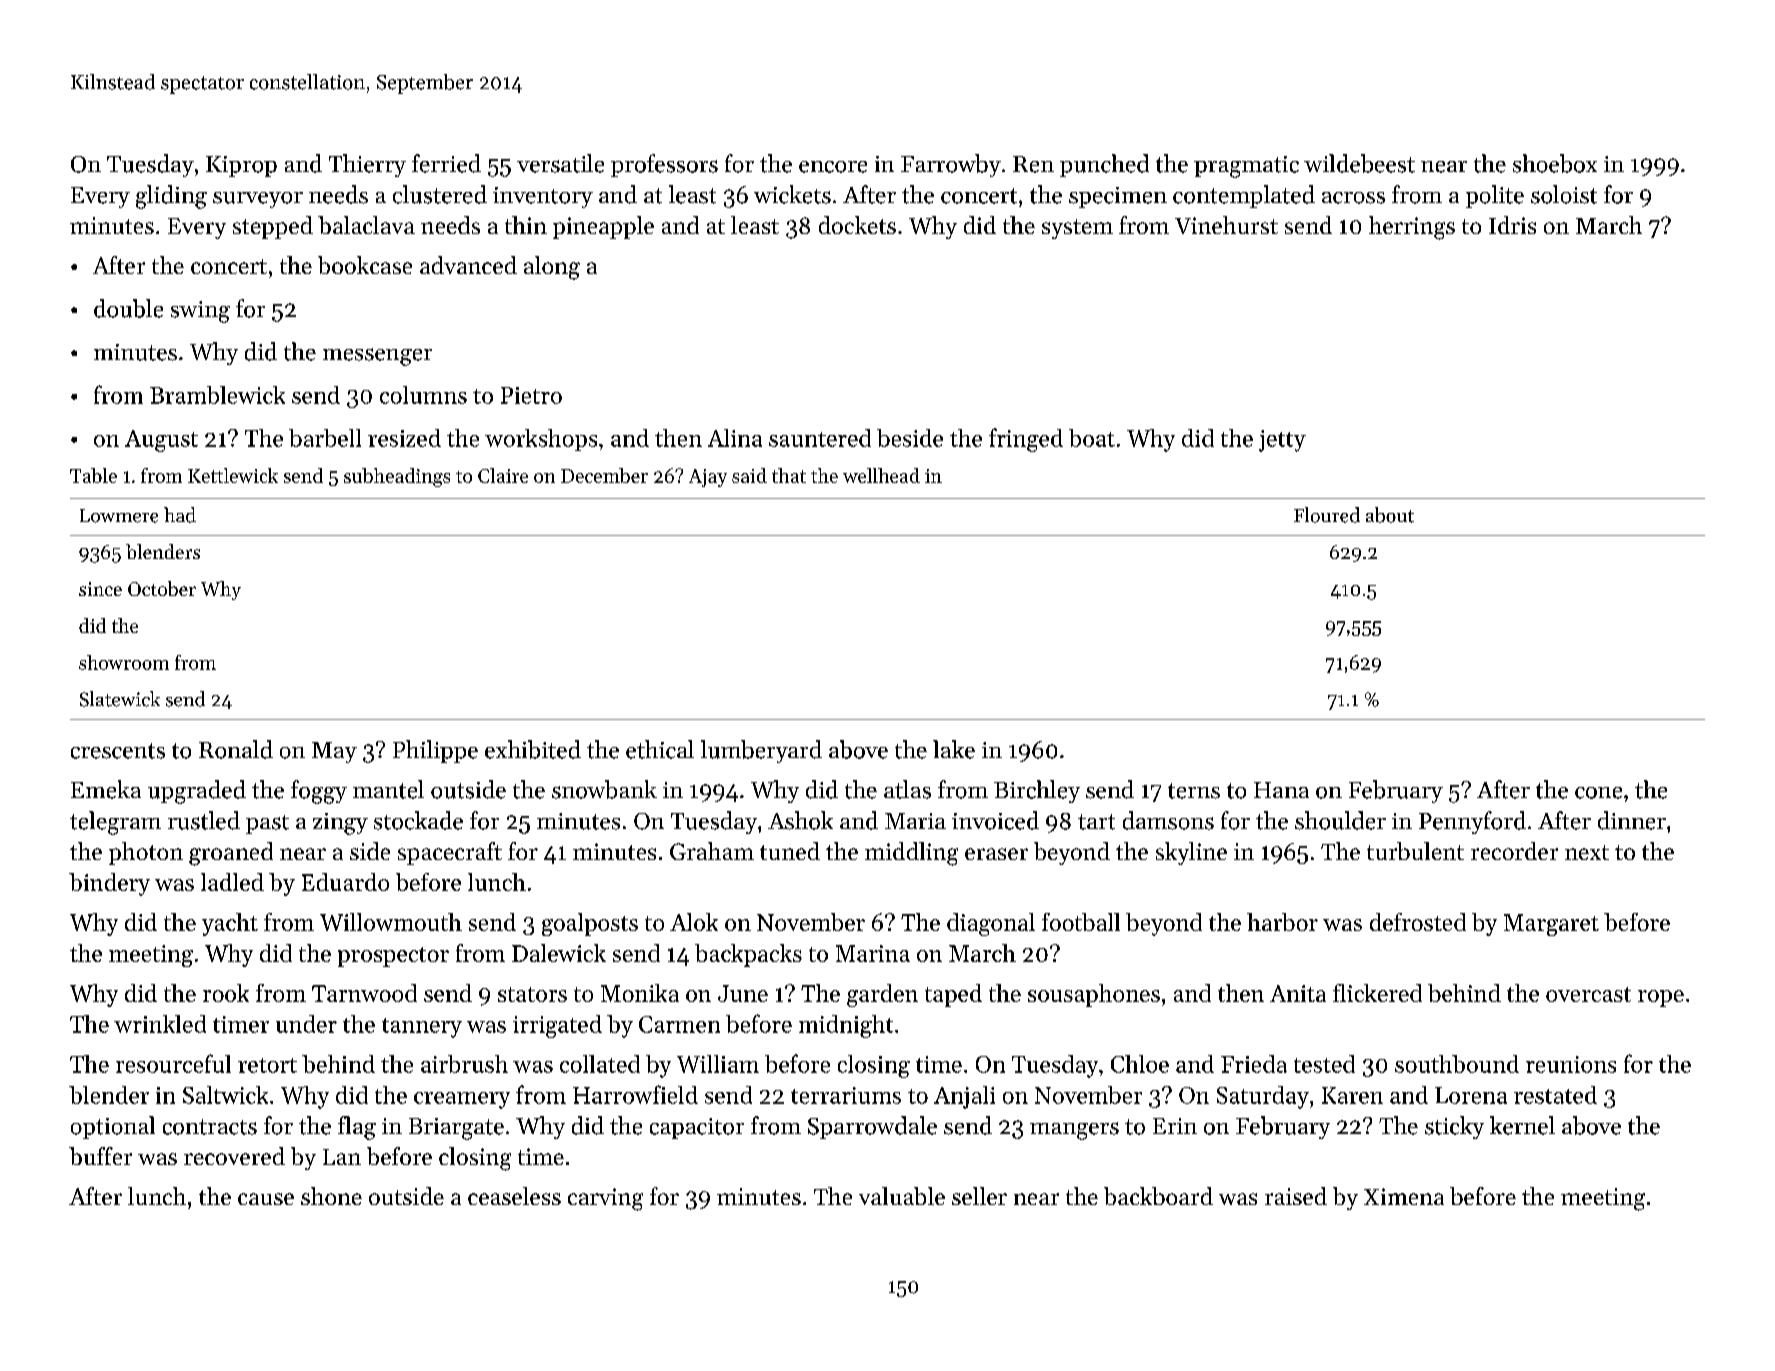 The image size is (1775, 1371). Describe the element at coordinates (236, 749) in the document. I see `Ronald` at that location.
